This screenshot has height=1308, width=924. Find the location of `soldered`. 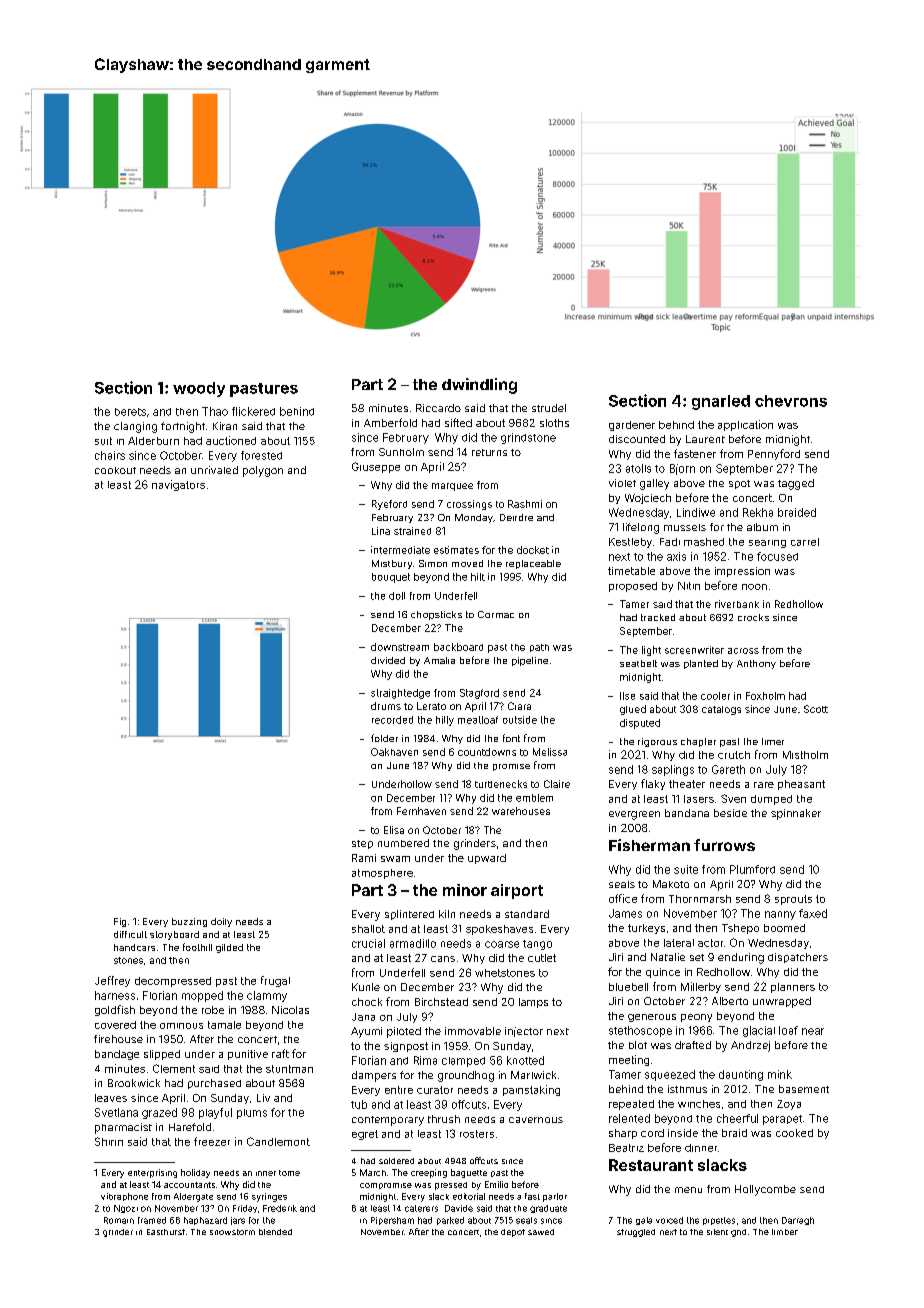

soldered is located at coordinates (396, 1161).
